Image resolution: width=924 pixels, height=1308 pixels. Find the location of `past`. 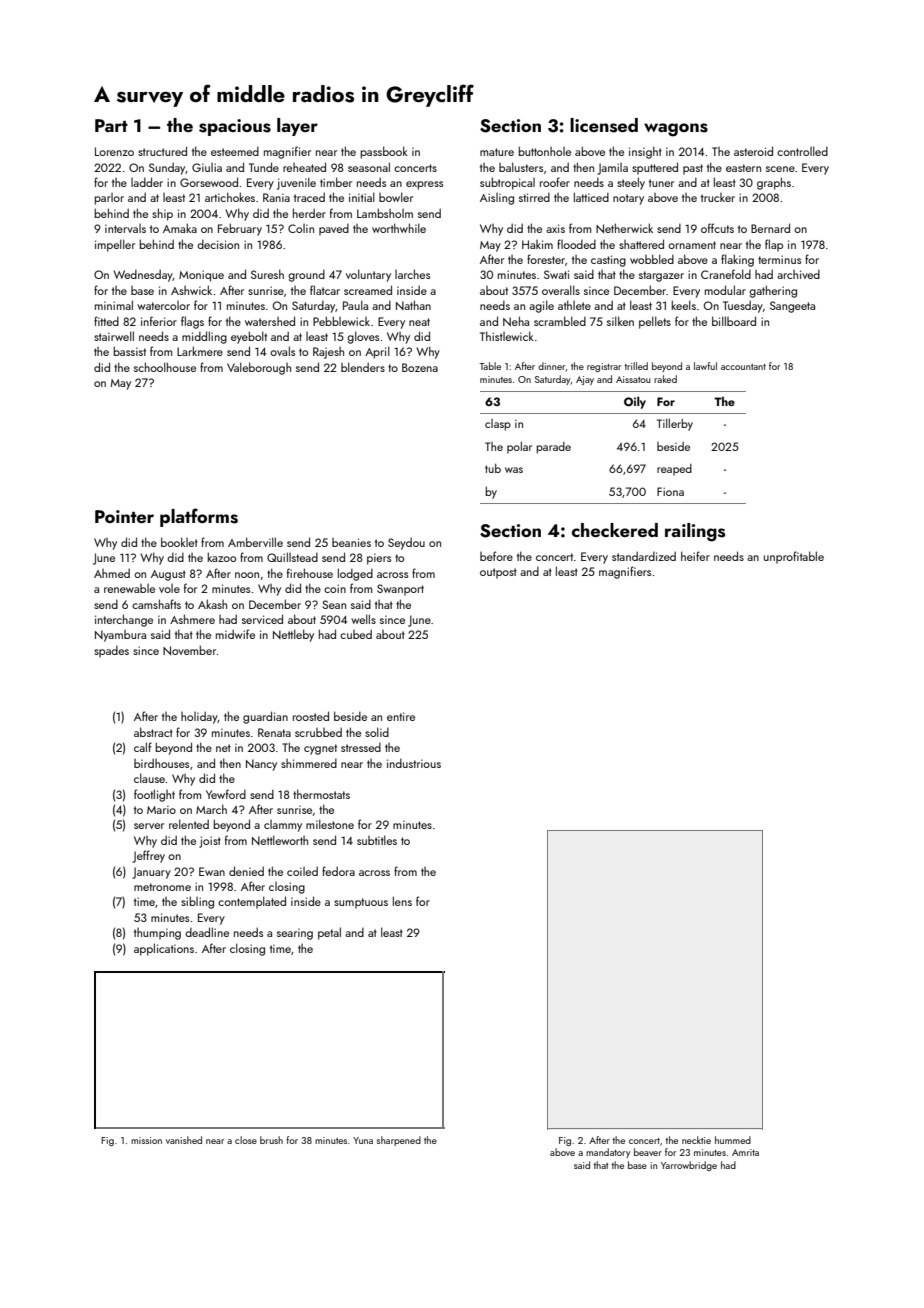

past is located at coordinates (693, 169).
